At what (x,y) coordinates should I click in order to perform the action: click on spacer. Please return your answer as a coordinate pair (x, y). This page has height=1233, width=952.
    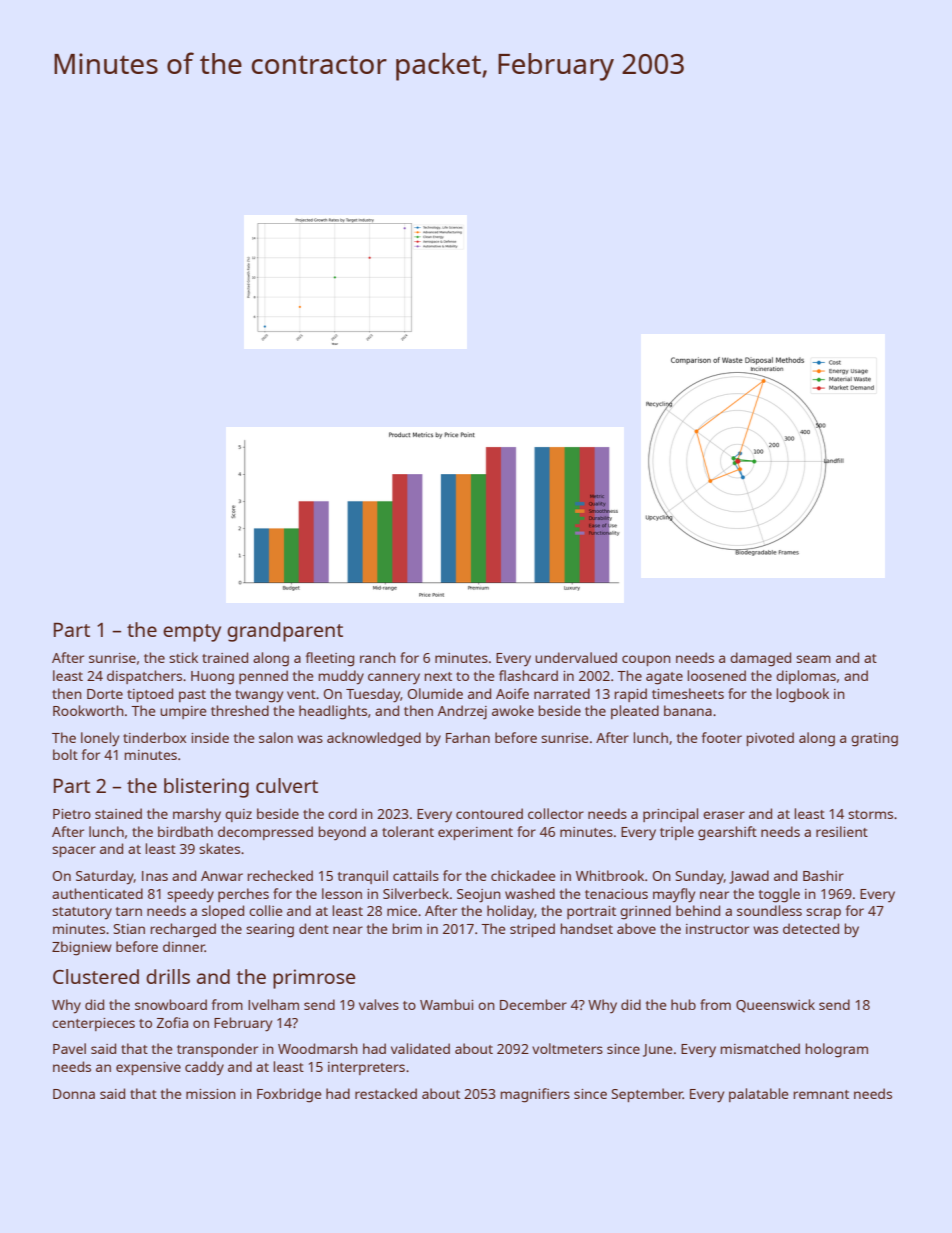
    Looking at the image, I should click on (74, 851).
